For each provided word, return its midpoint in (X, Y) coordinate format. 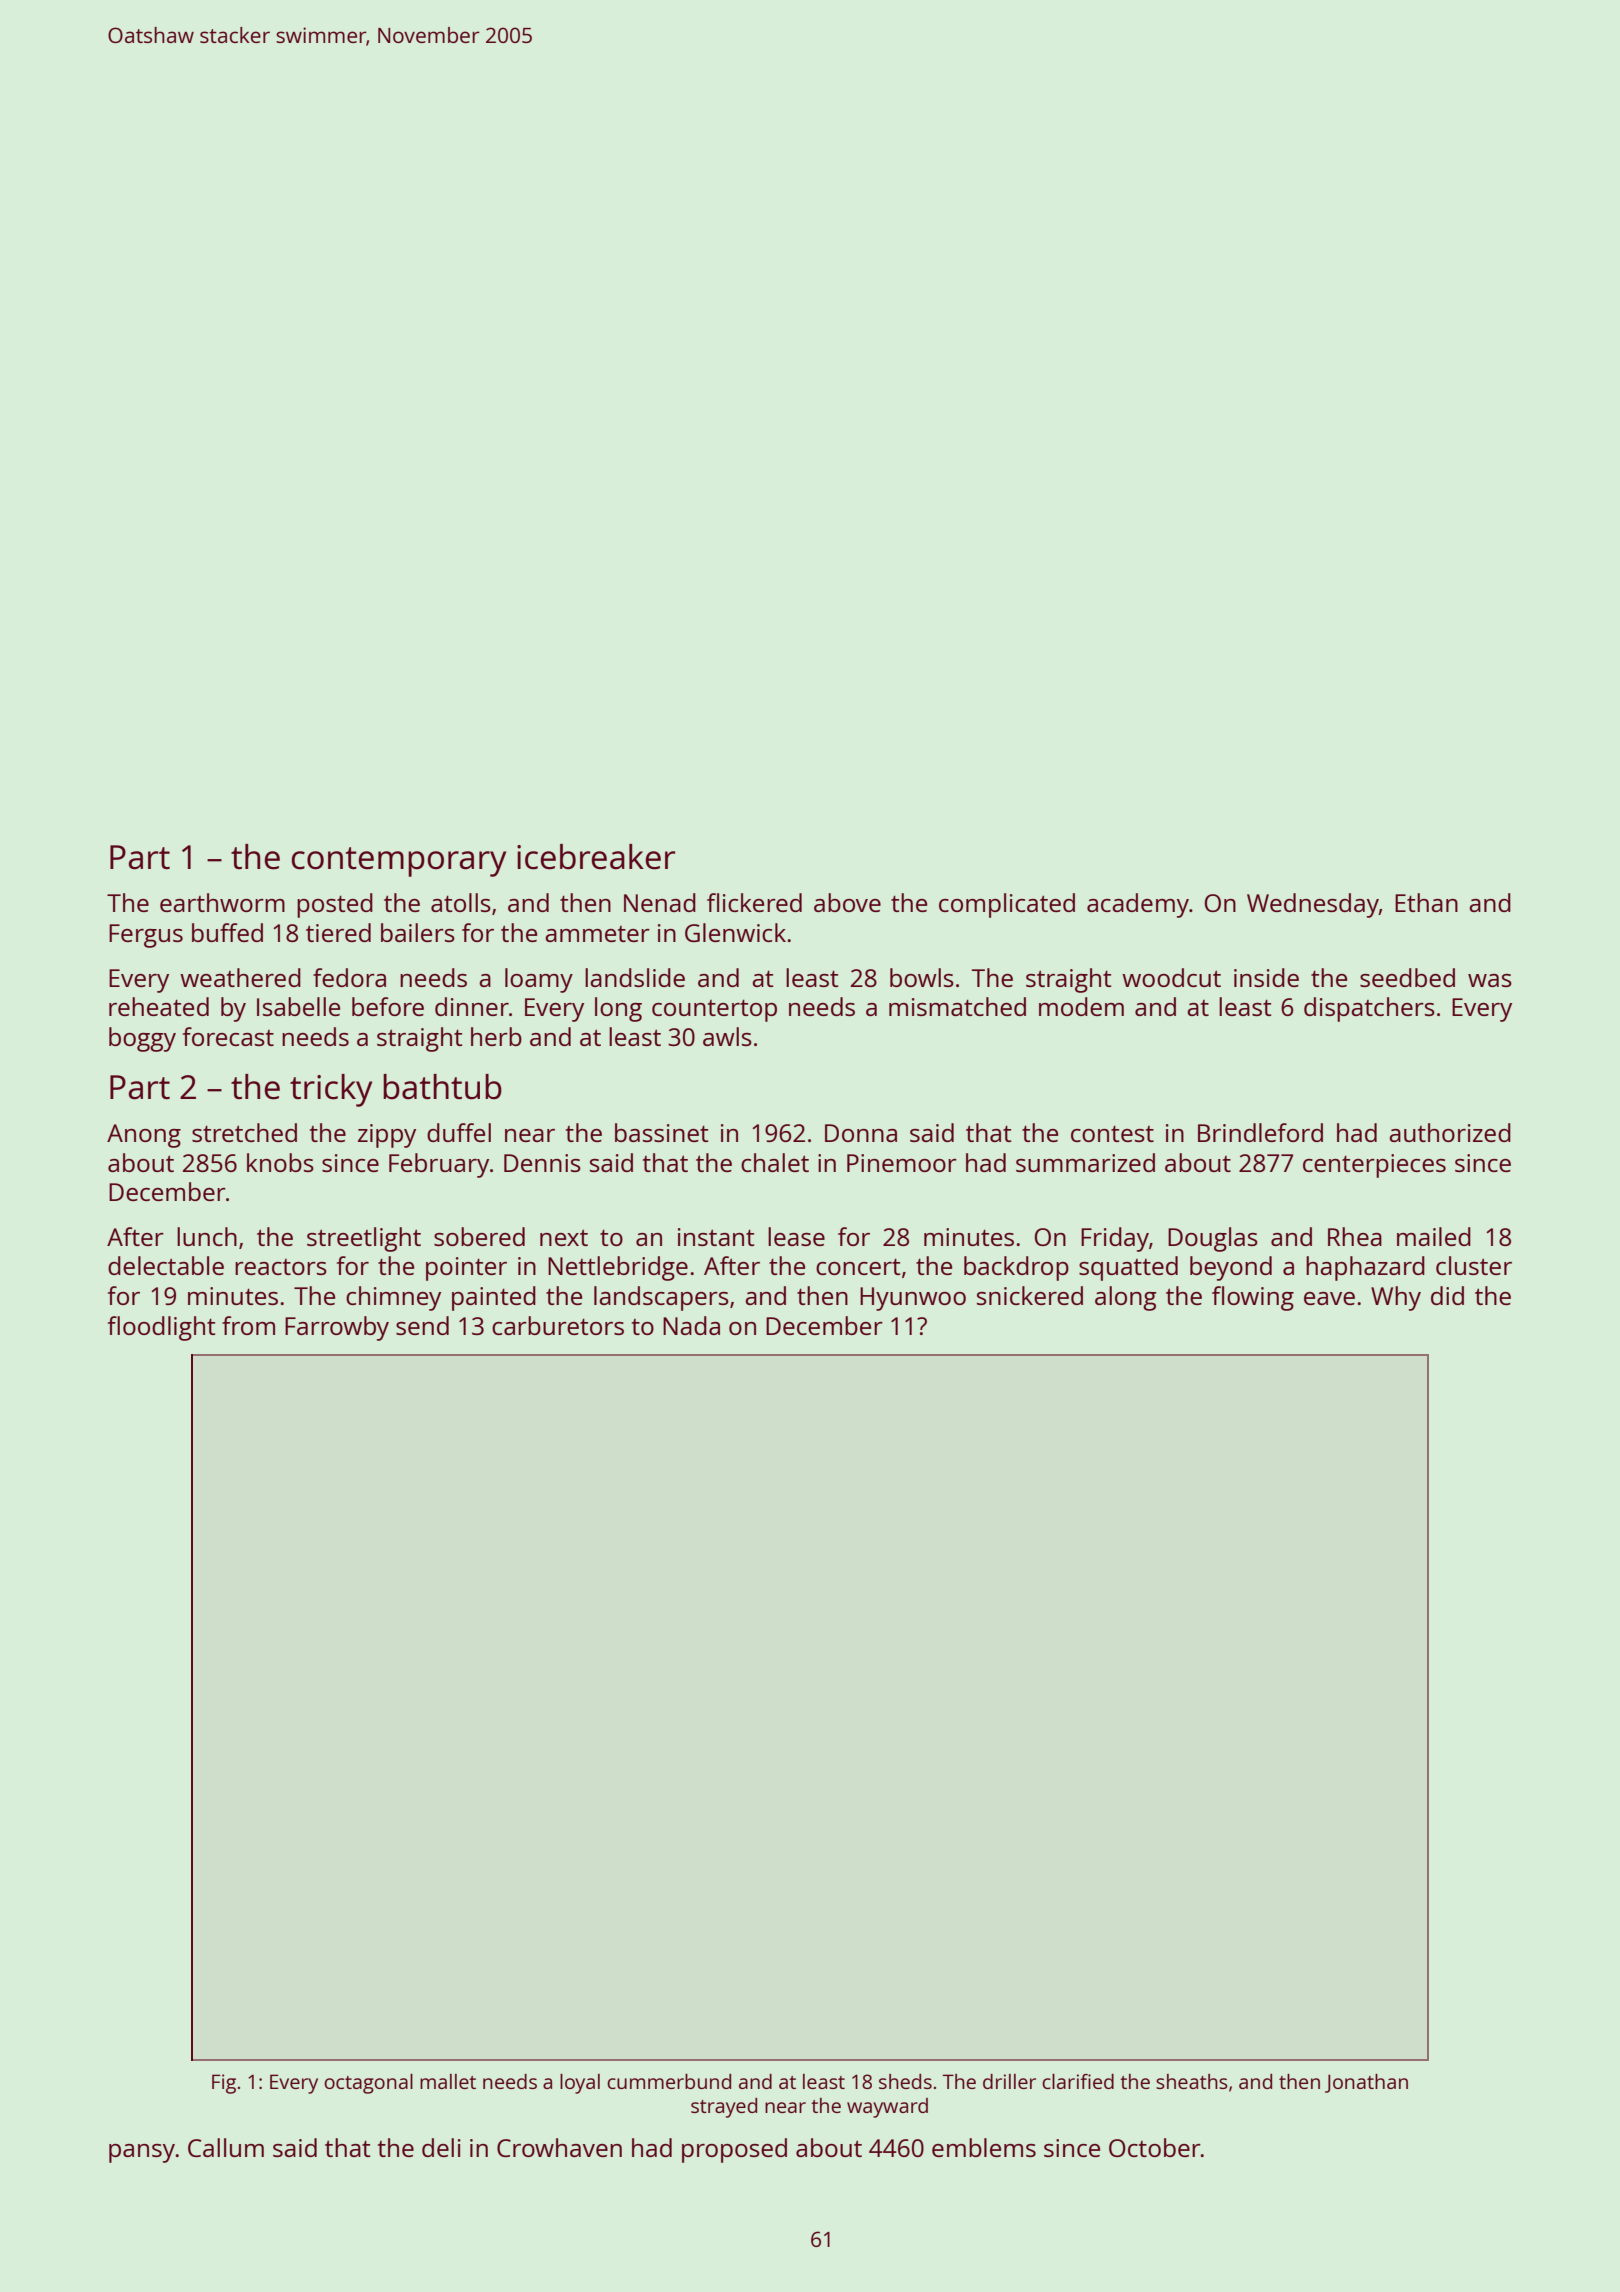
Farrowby (337, 1328)
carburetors (558, 1325)
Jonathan (1366, 2083)
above (847, 902)
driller (1009, 2081)
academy (1138, 905)
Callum (226, 2147)
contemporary (399, 862)
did (1447, 1295)
